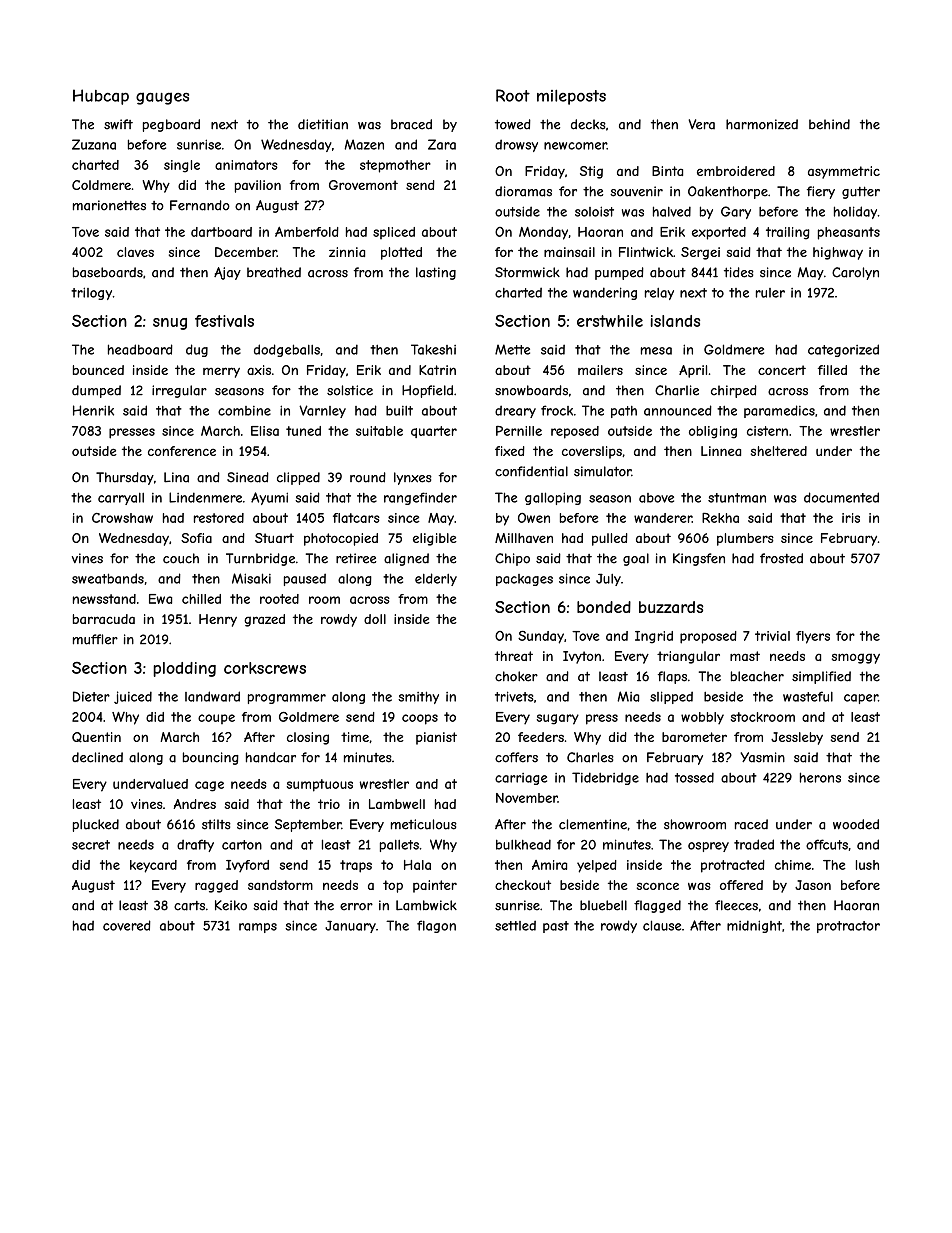 This page has width=952, height=1233. What do you see at coordinates (523, 191) in the page?
I see `dioramas` at bounding box center [523, 191].
